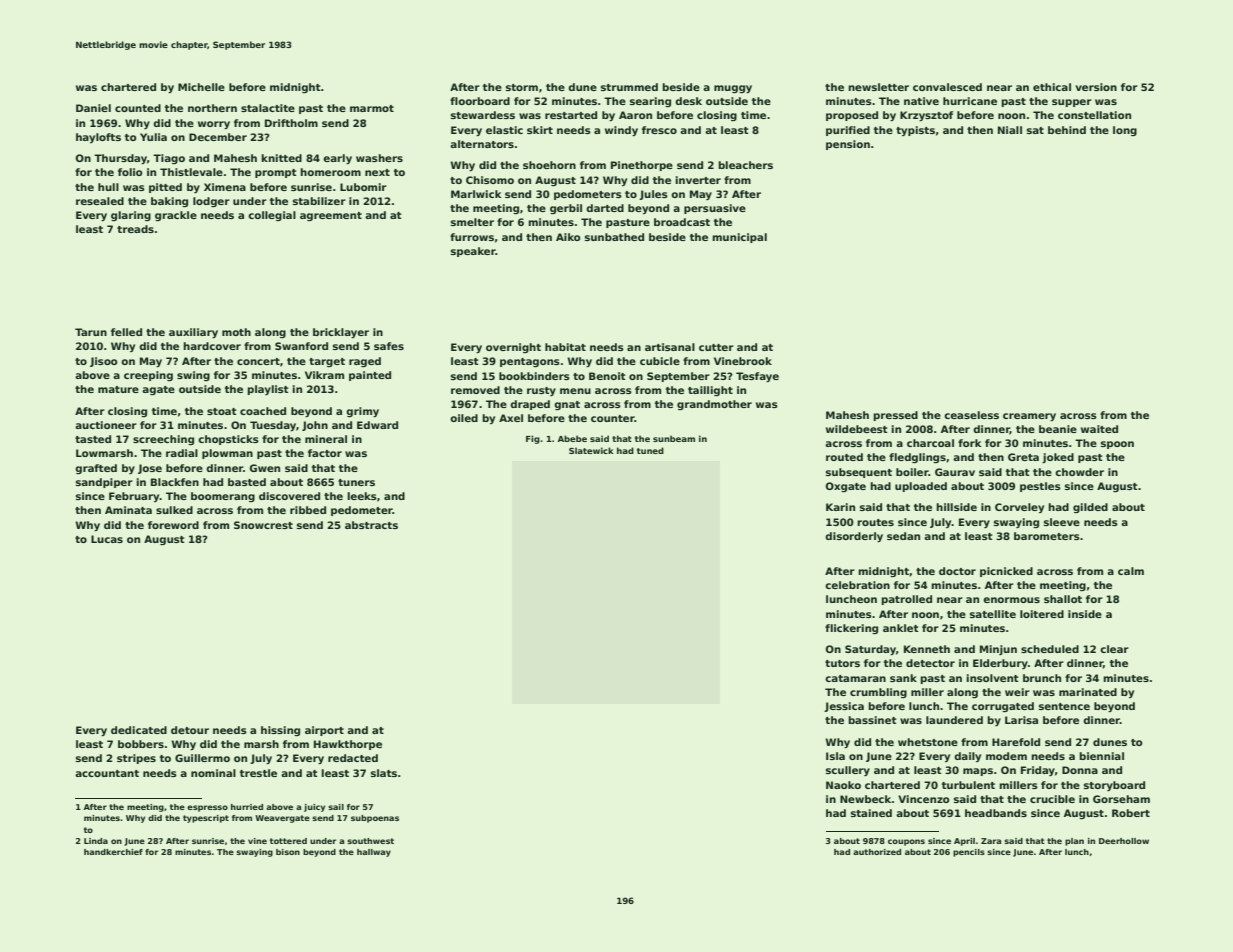 Image resolution: width=1233 pixels, height=952 pixels. Describe the element at coordinates (348, 745) in the screenshot. I see `Hawkthorpe` at that location.
